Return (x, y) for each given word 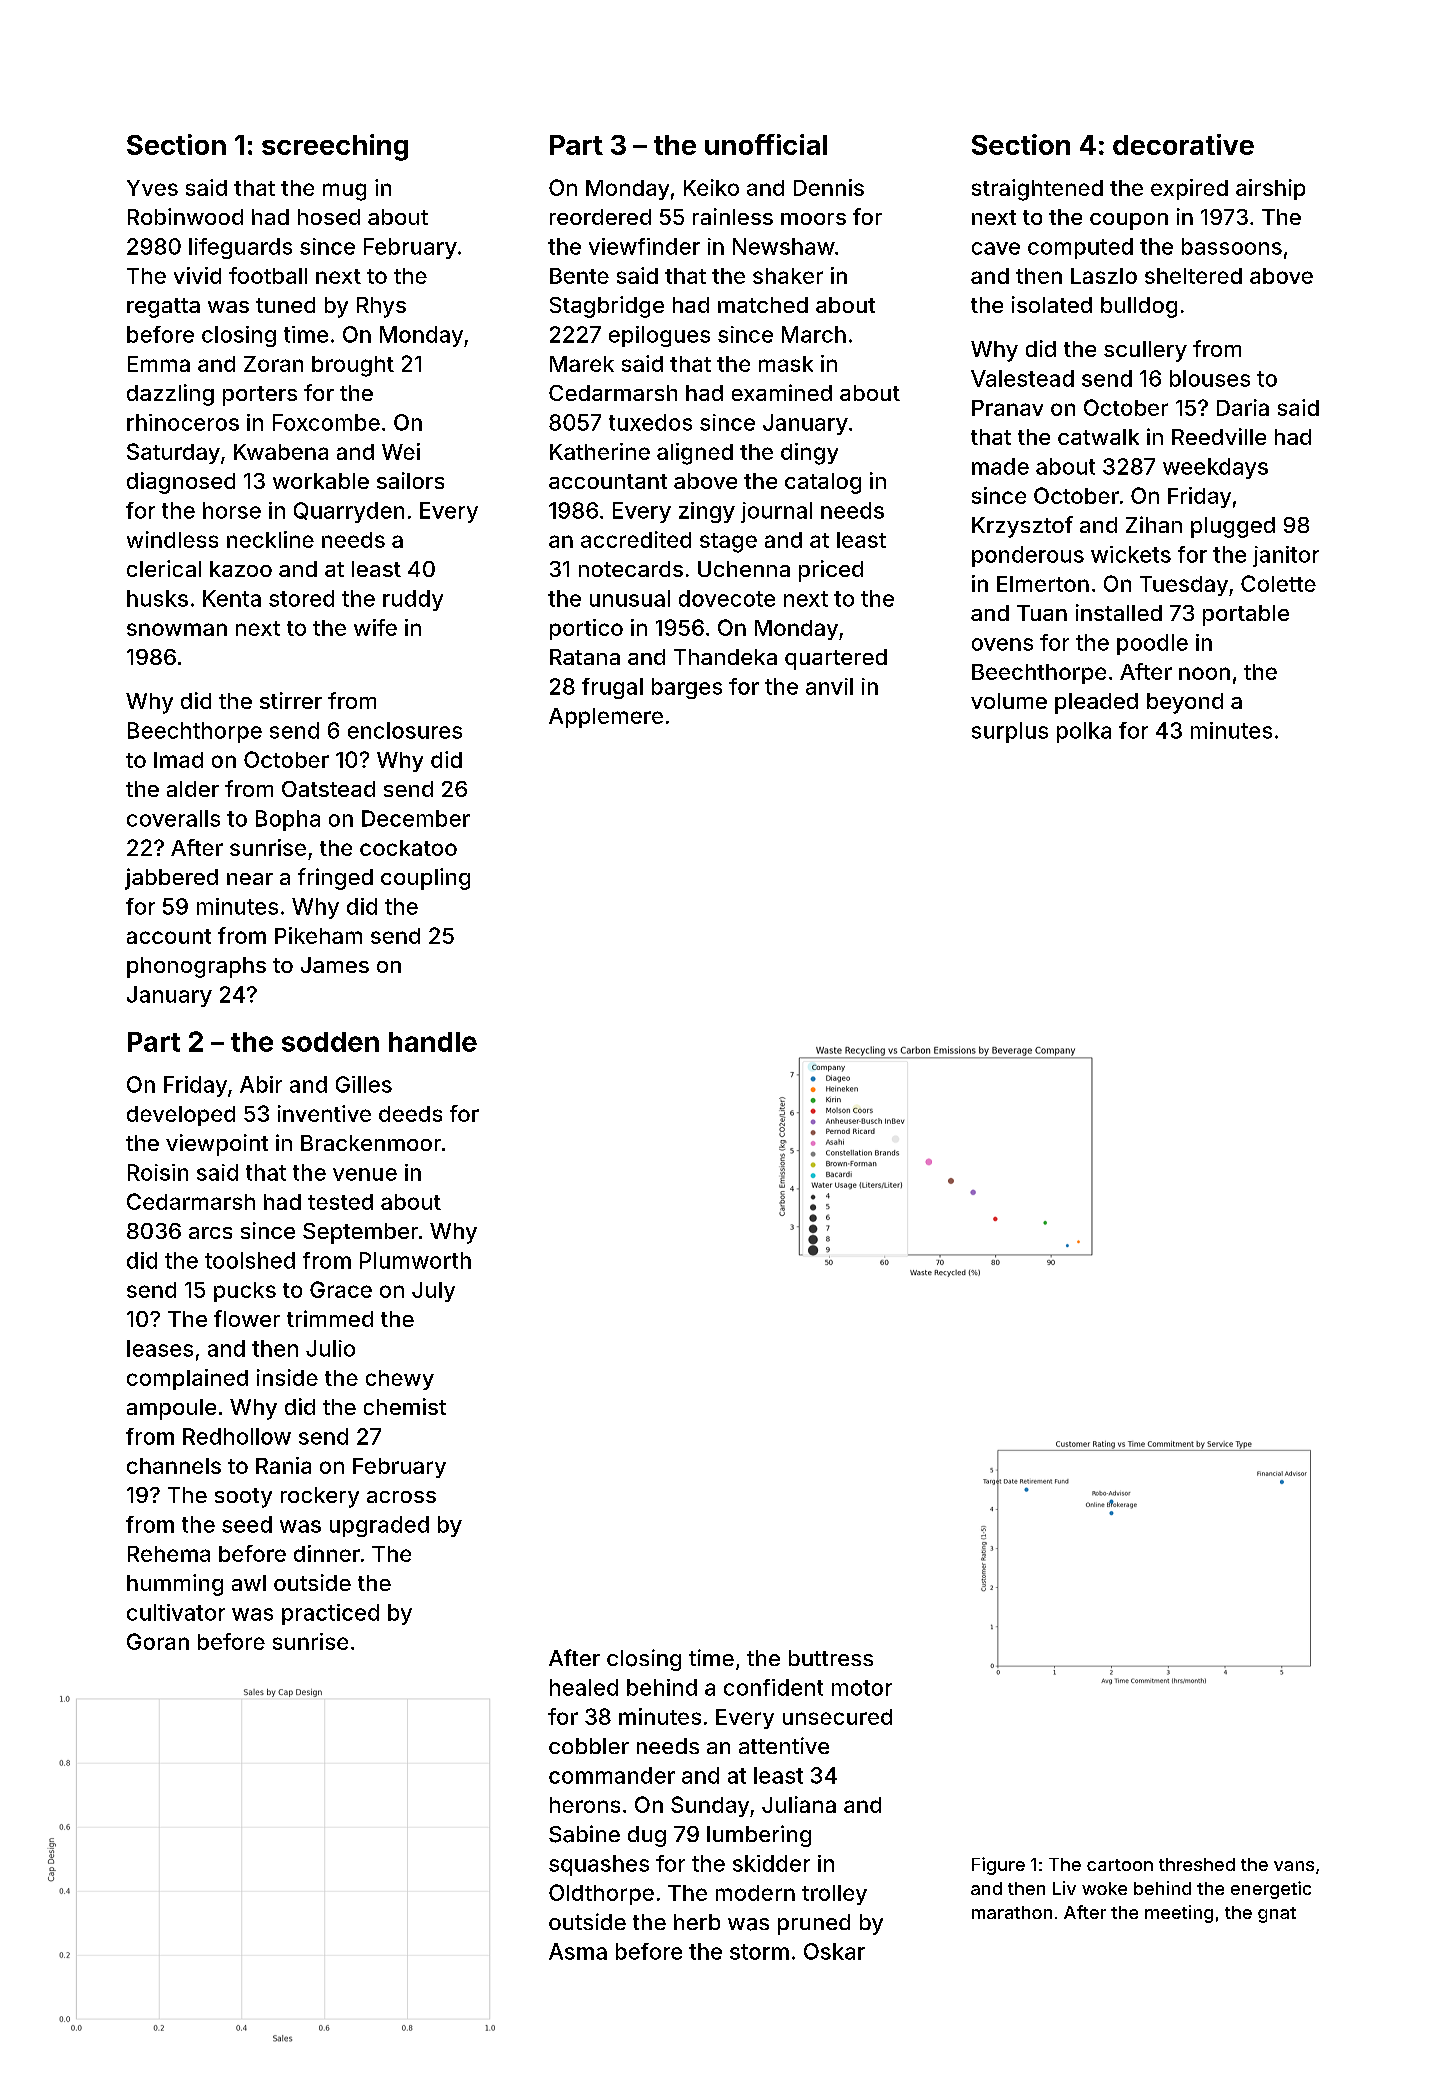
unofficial (766, 144)
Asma (578, 1951)
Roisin (158, 1172)
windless (172, 539)
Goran (158, 1641)
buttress (831, 1658)
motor (862, 1688)
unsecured (837, 1717)
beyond (1185, 703)
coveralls (173, 818)
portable (1246, 615)
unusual (630, 598)
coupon (1129, 221)
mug (344, 192)
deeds (410, 1114)
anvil (829, 686)
